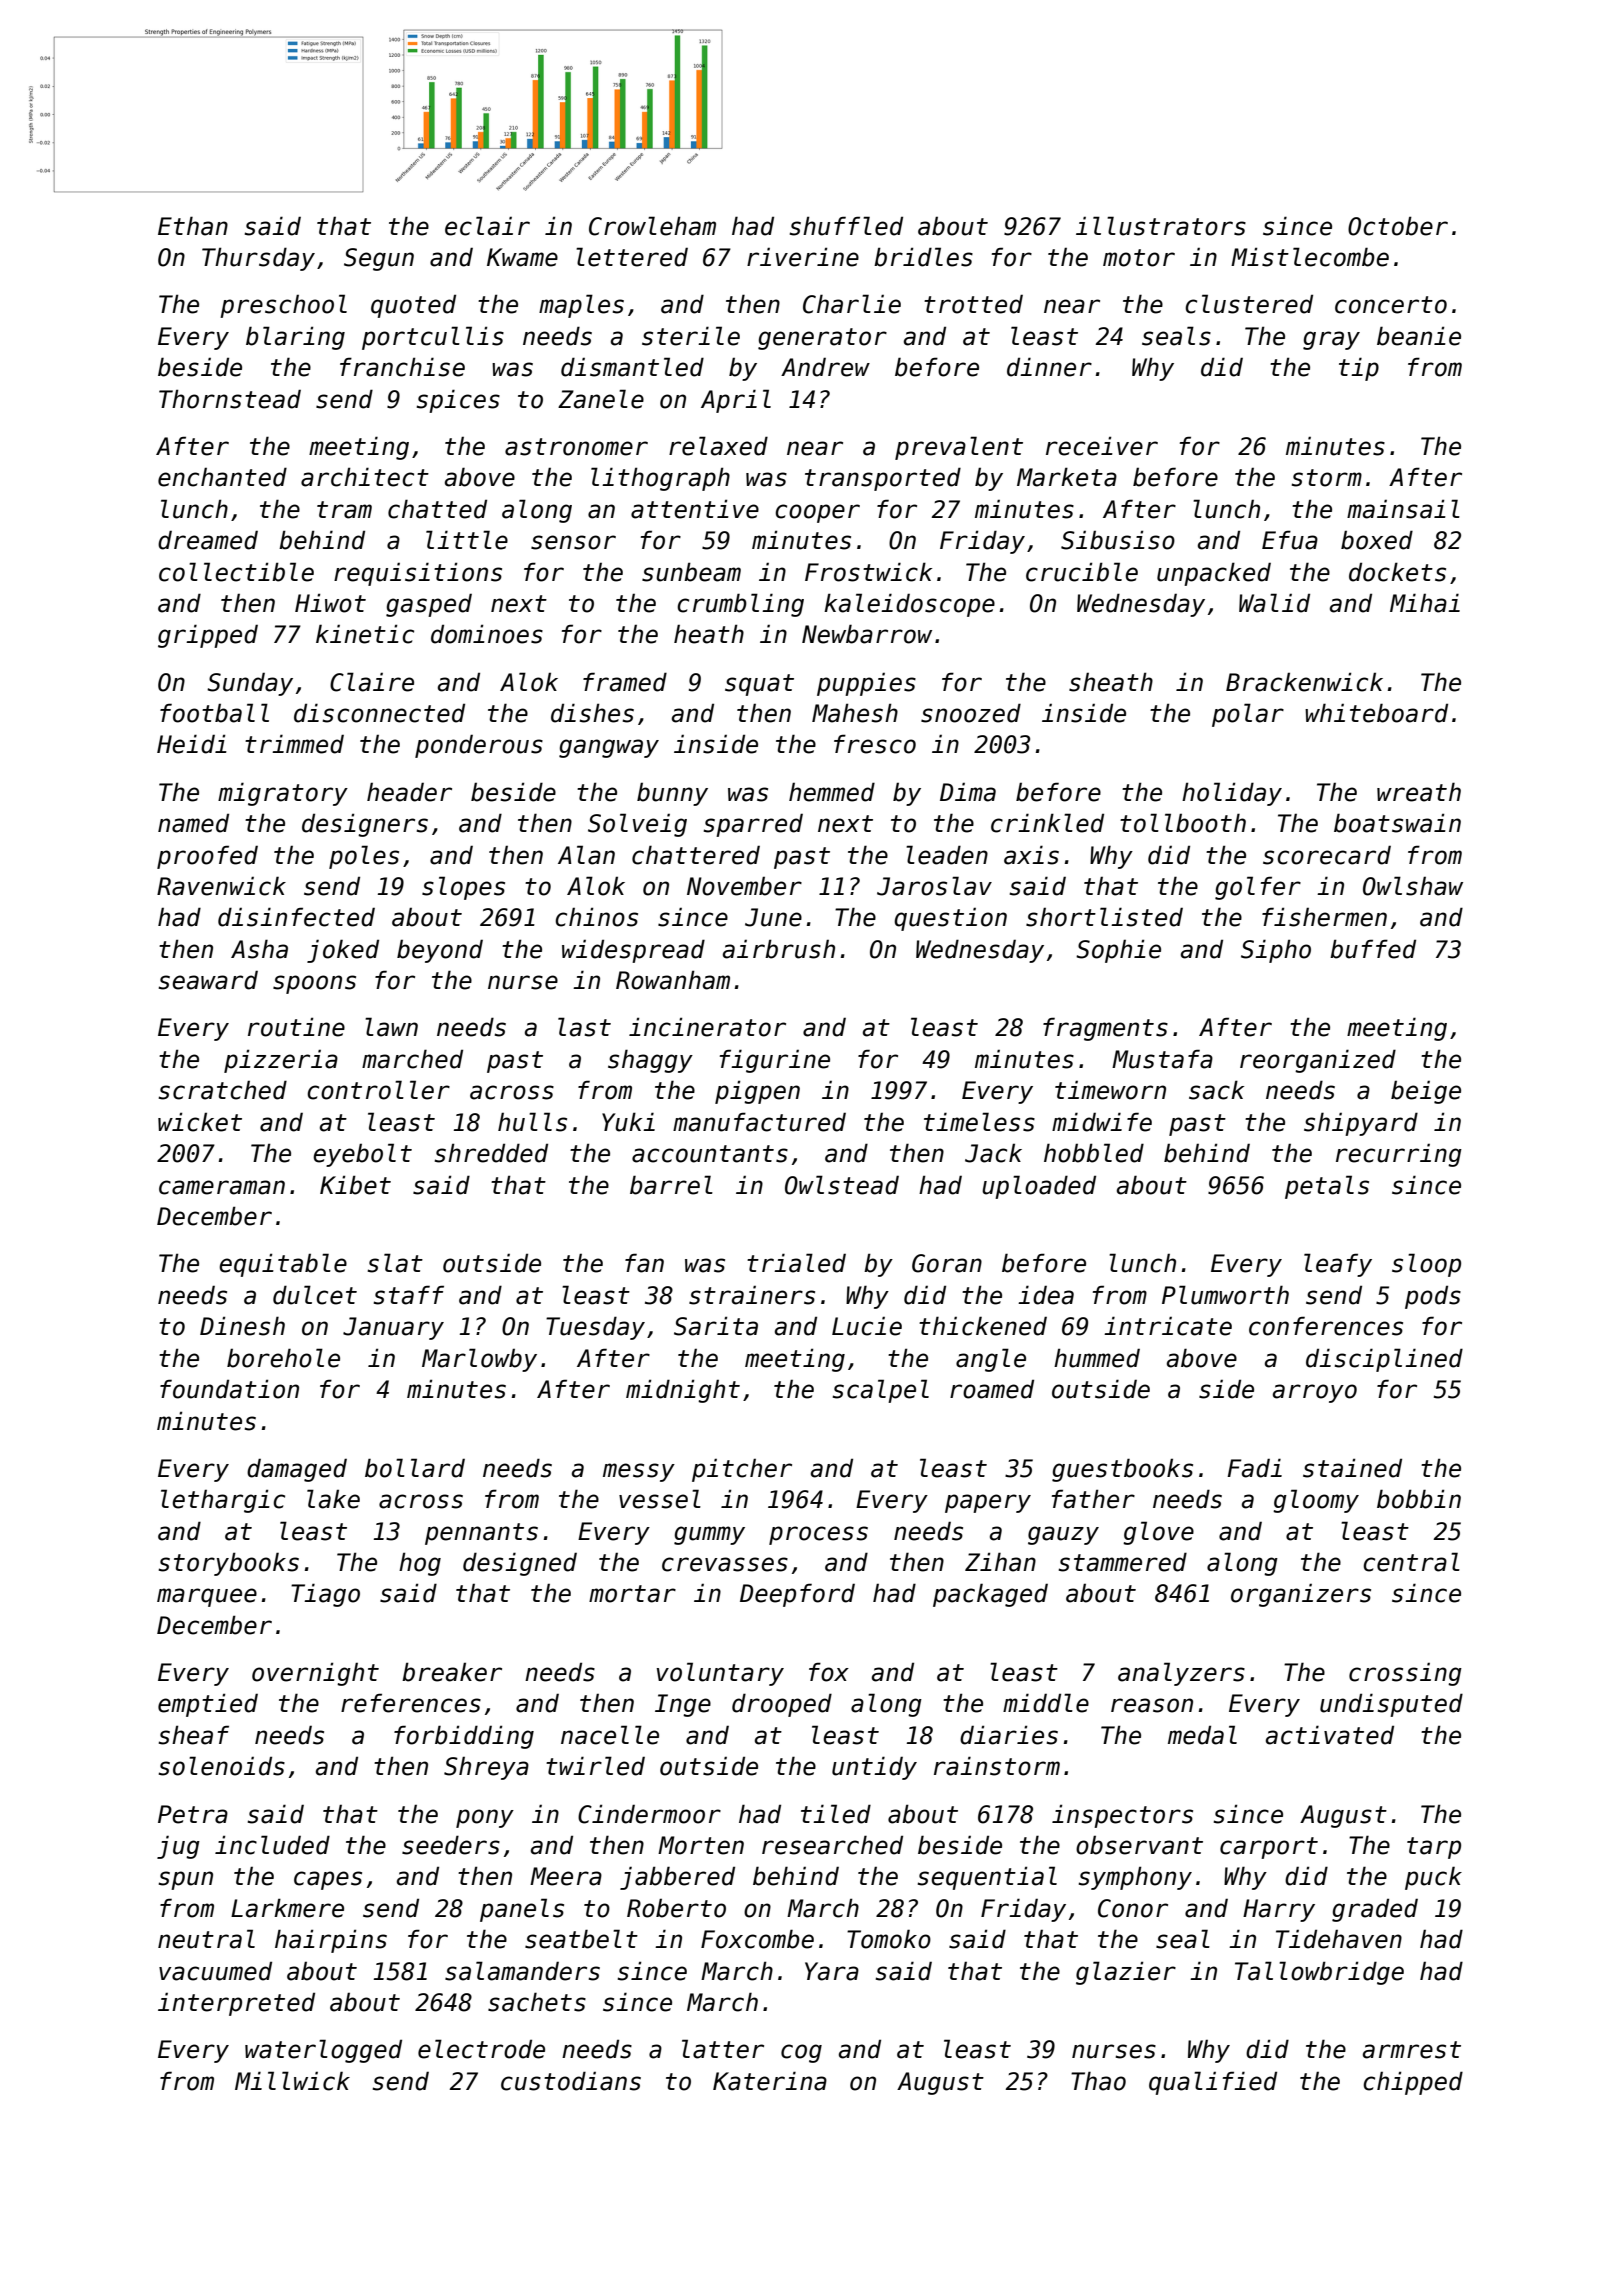  I want to click on eclair, so click(487, 226).
